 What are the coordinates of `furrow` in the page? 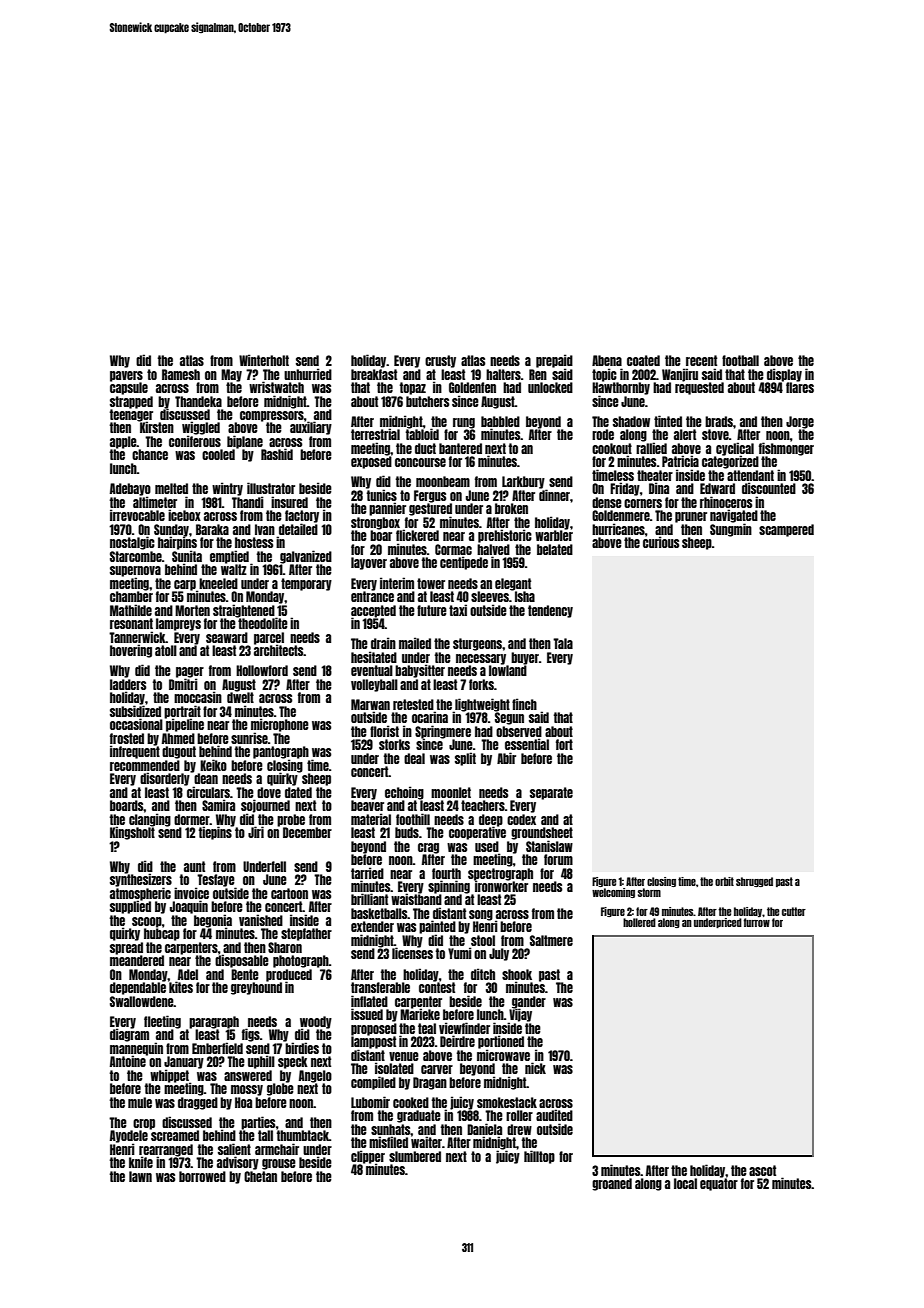 It's located at (757, 922).
